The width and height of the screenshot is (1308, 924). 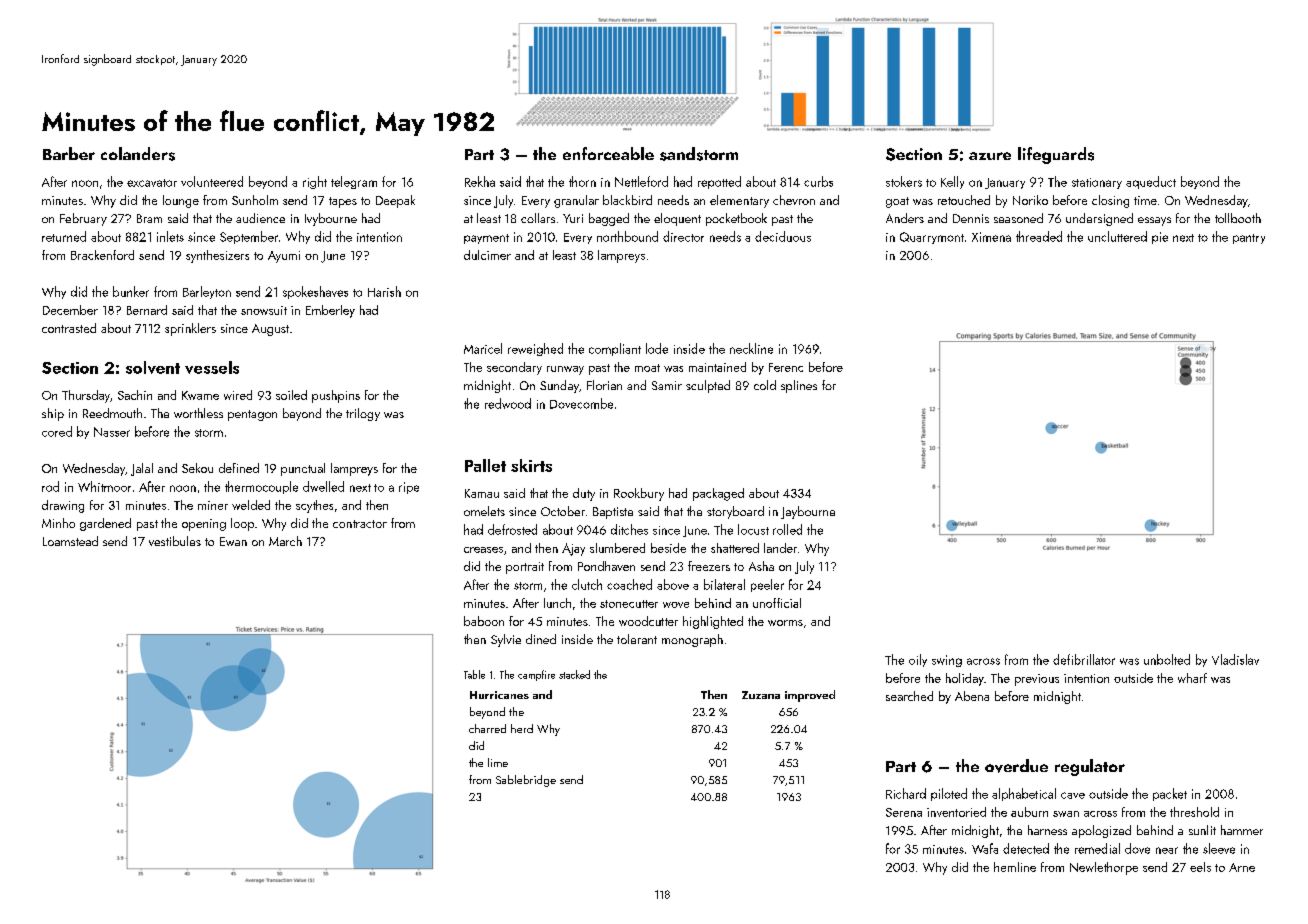 What do you see at coordinates (582, 181) in the screenshot?
I see `thorn` at bounding box center [582, 181].
